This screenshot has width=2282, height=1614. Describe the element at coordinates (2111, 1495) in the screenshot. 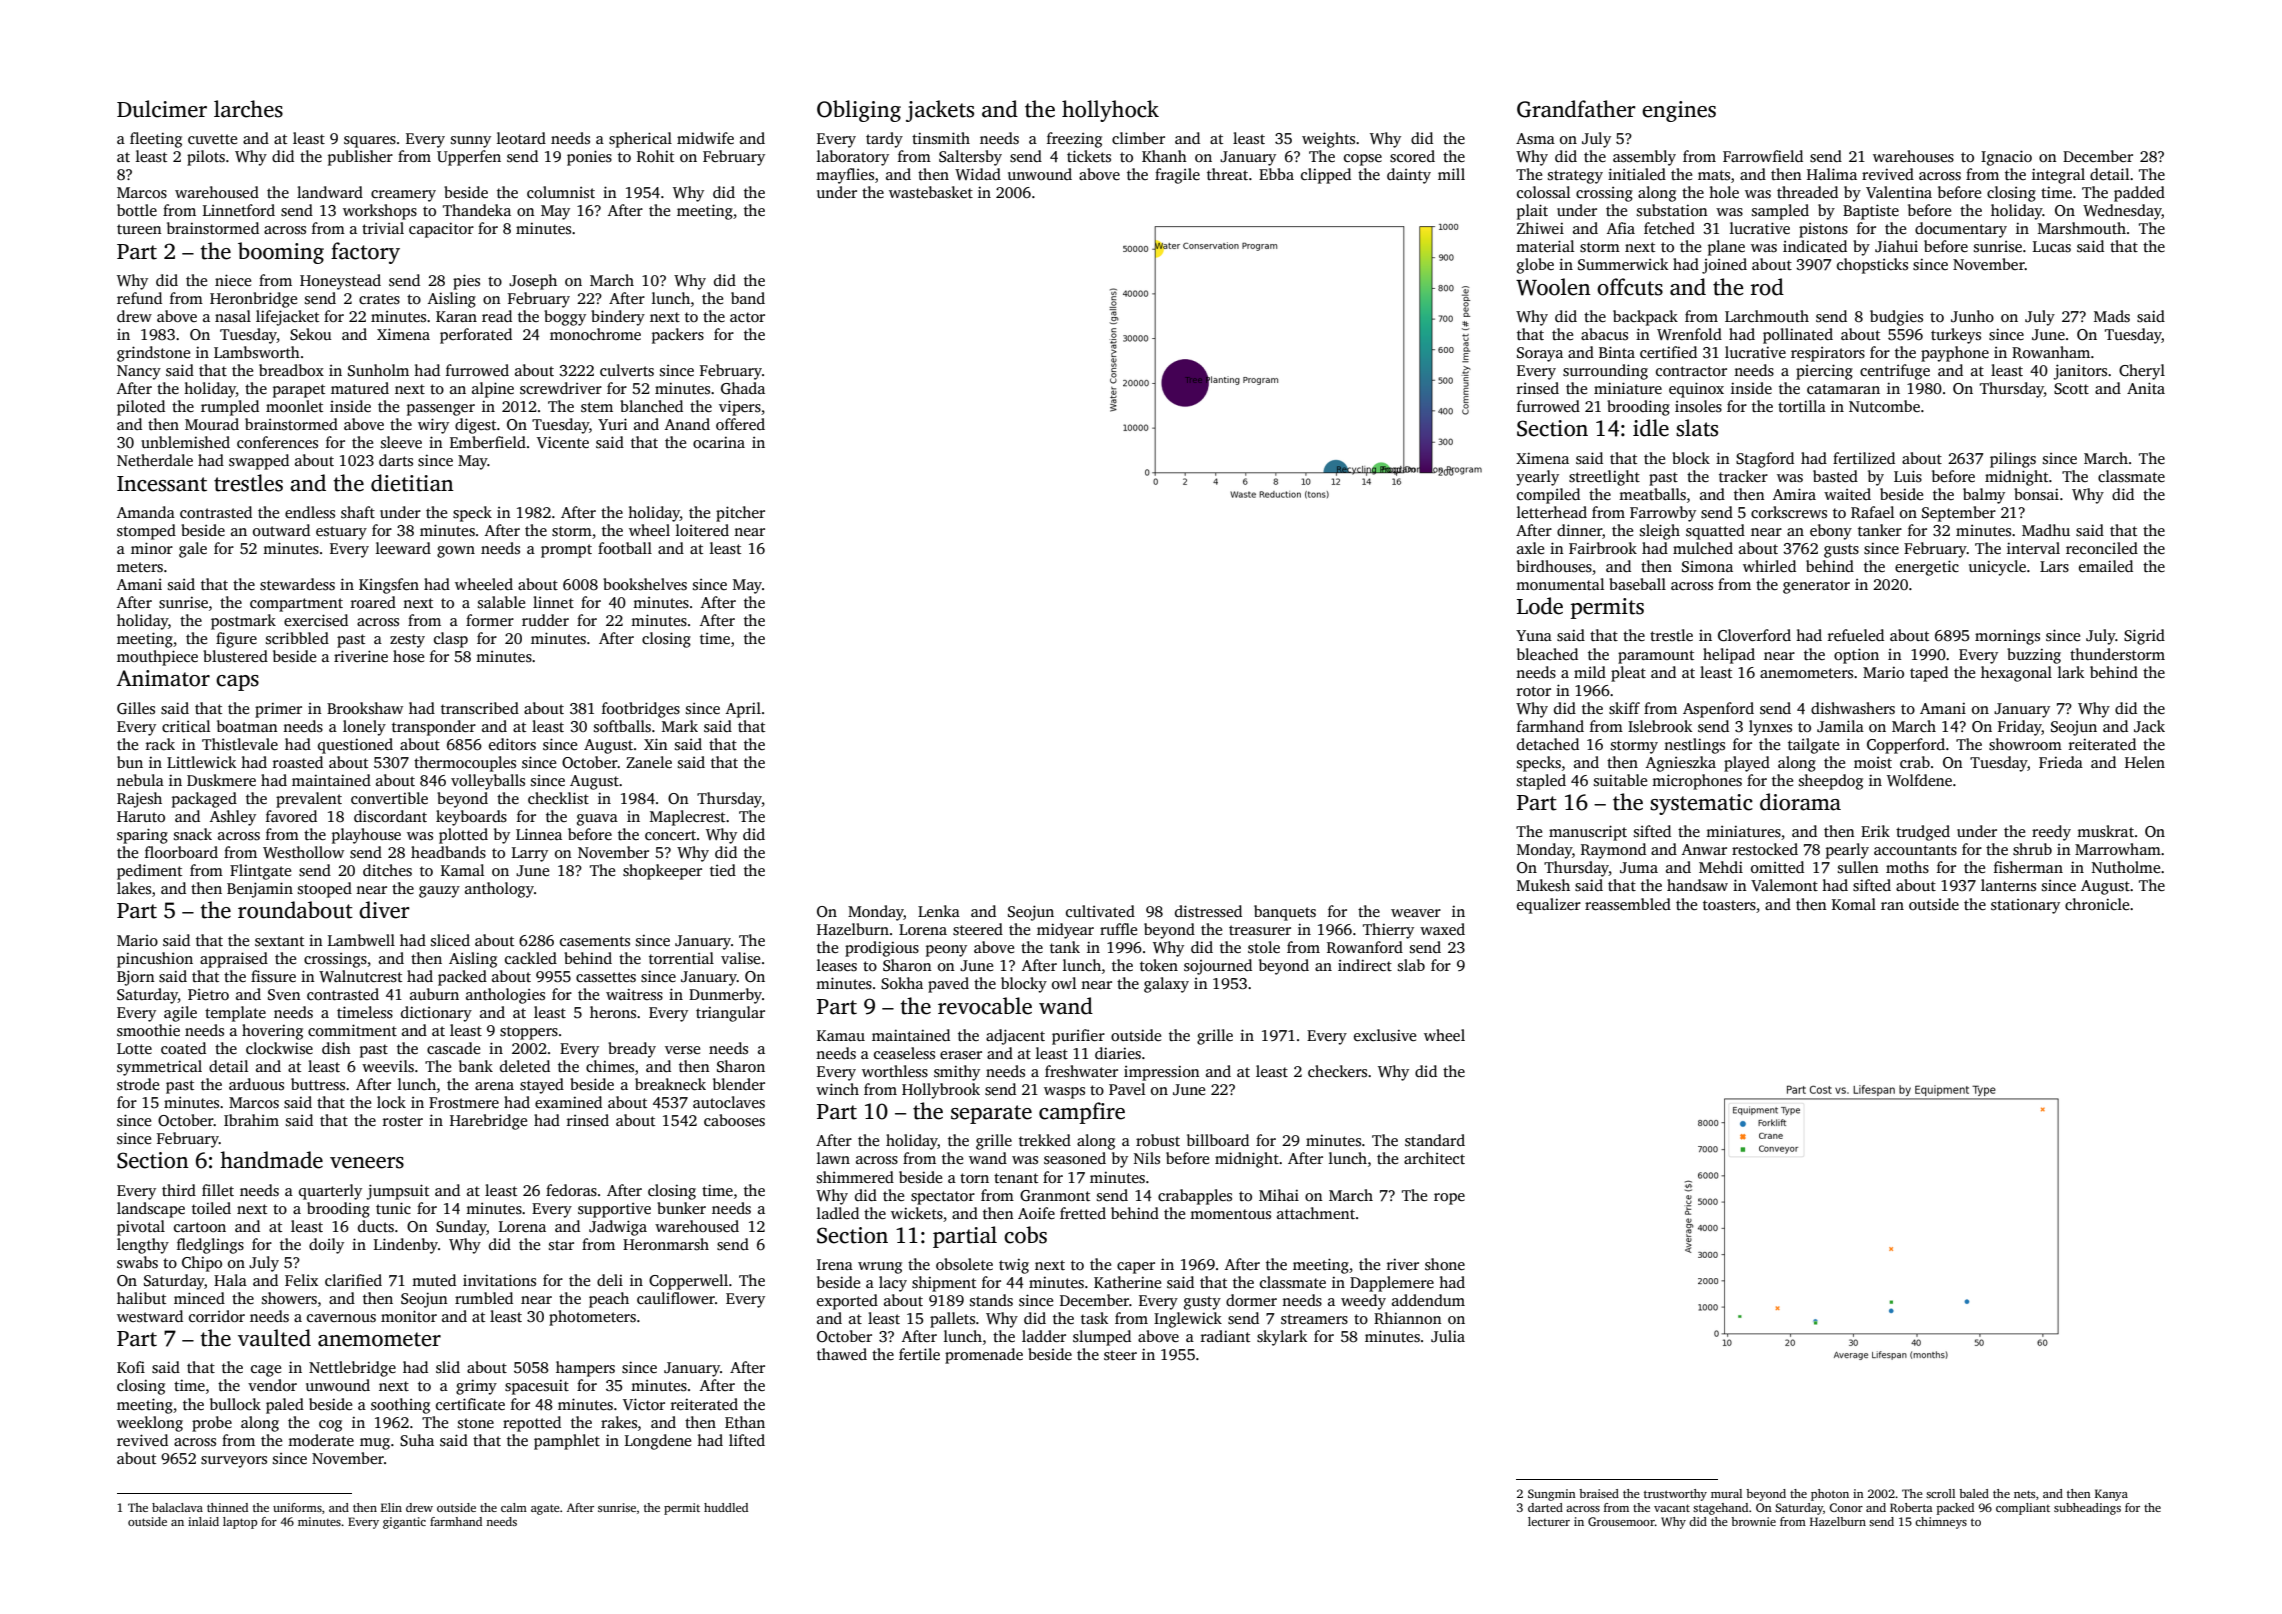

I see `Kanya` at that location.
